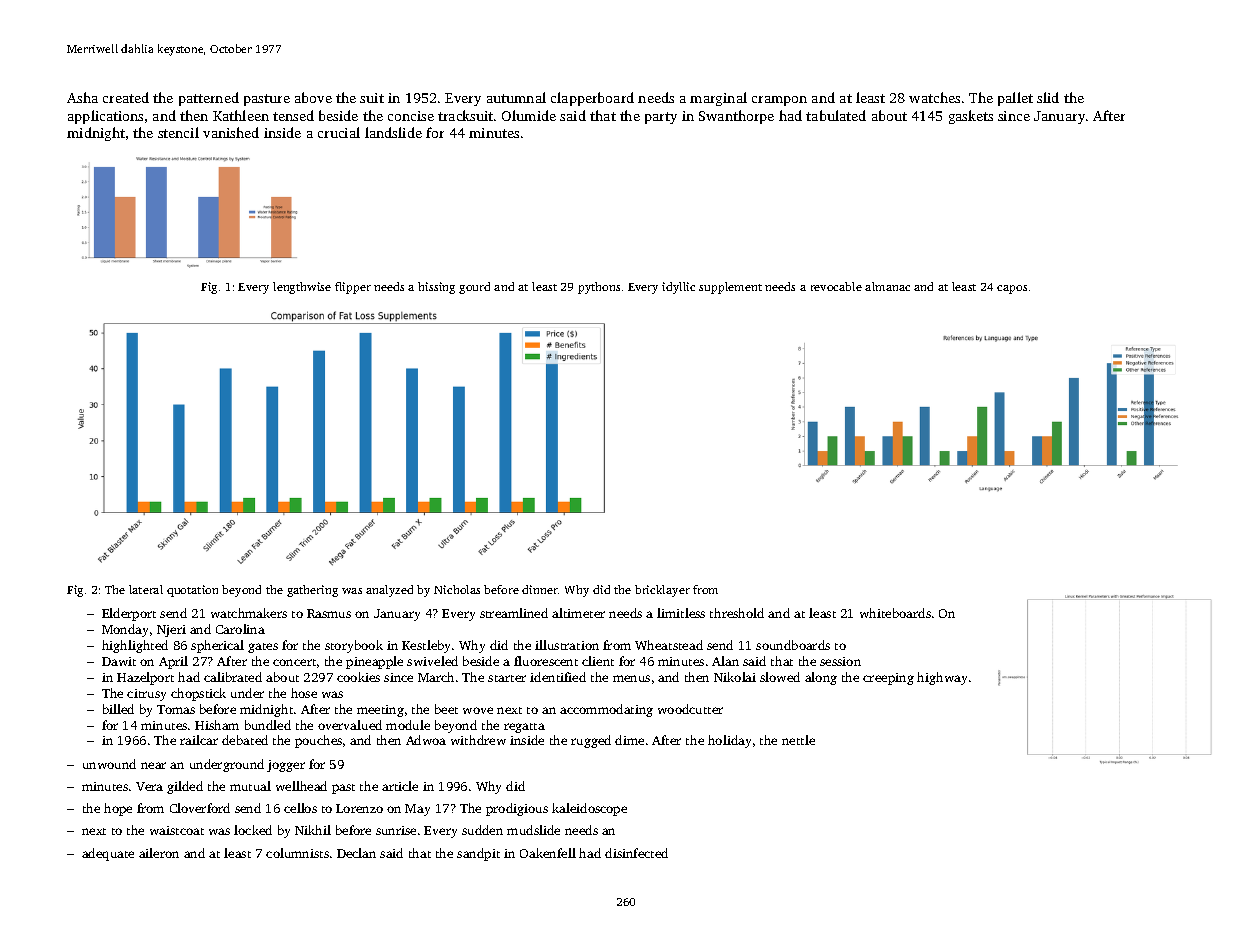 The image size is (1233, 952). What do you see at coordinates (678, 288) in the screenshot?
I see `idyllic` at bounding box center [678, 288].
